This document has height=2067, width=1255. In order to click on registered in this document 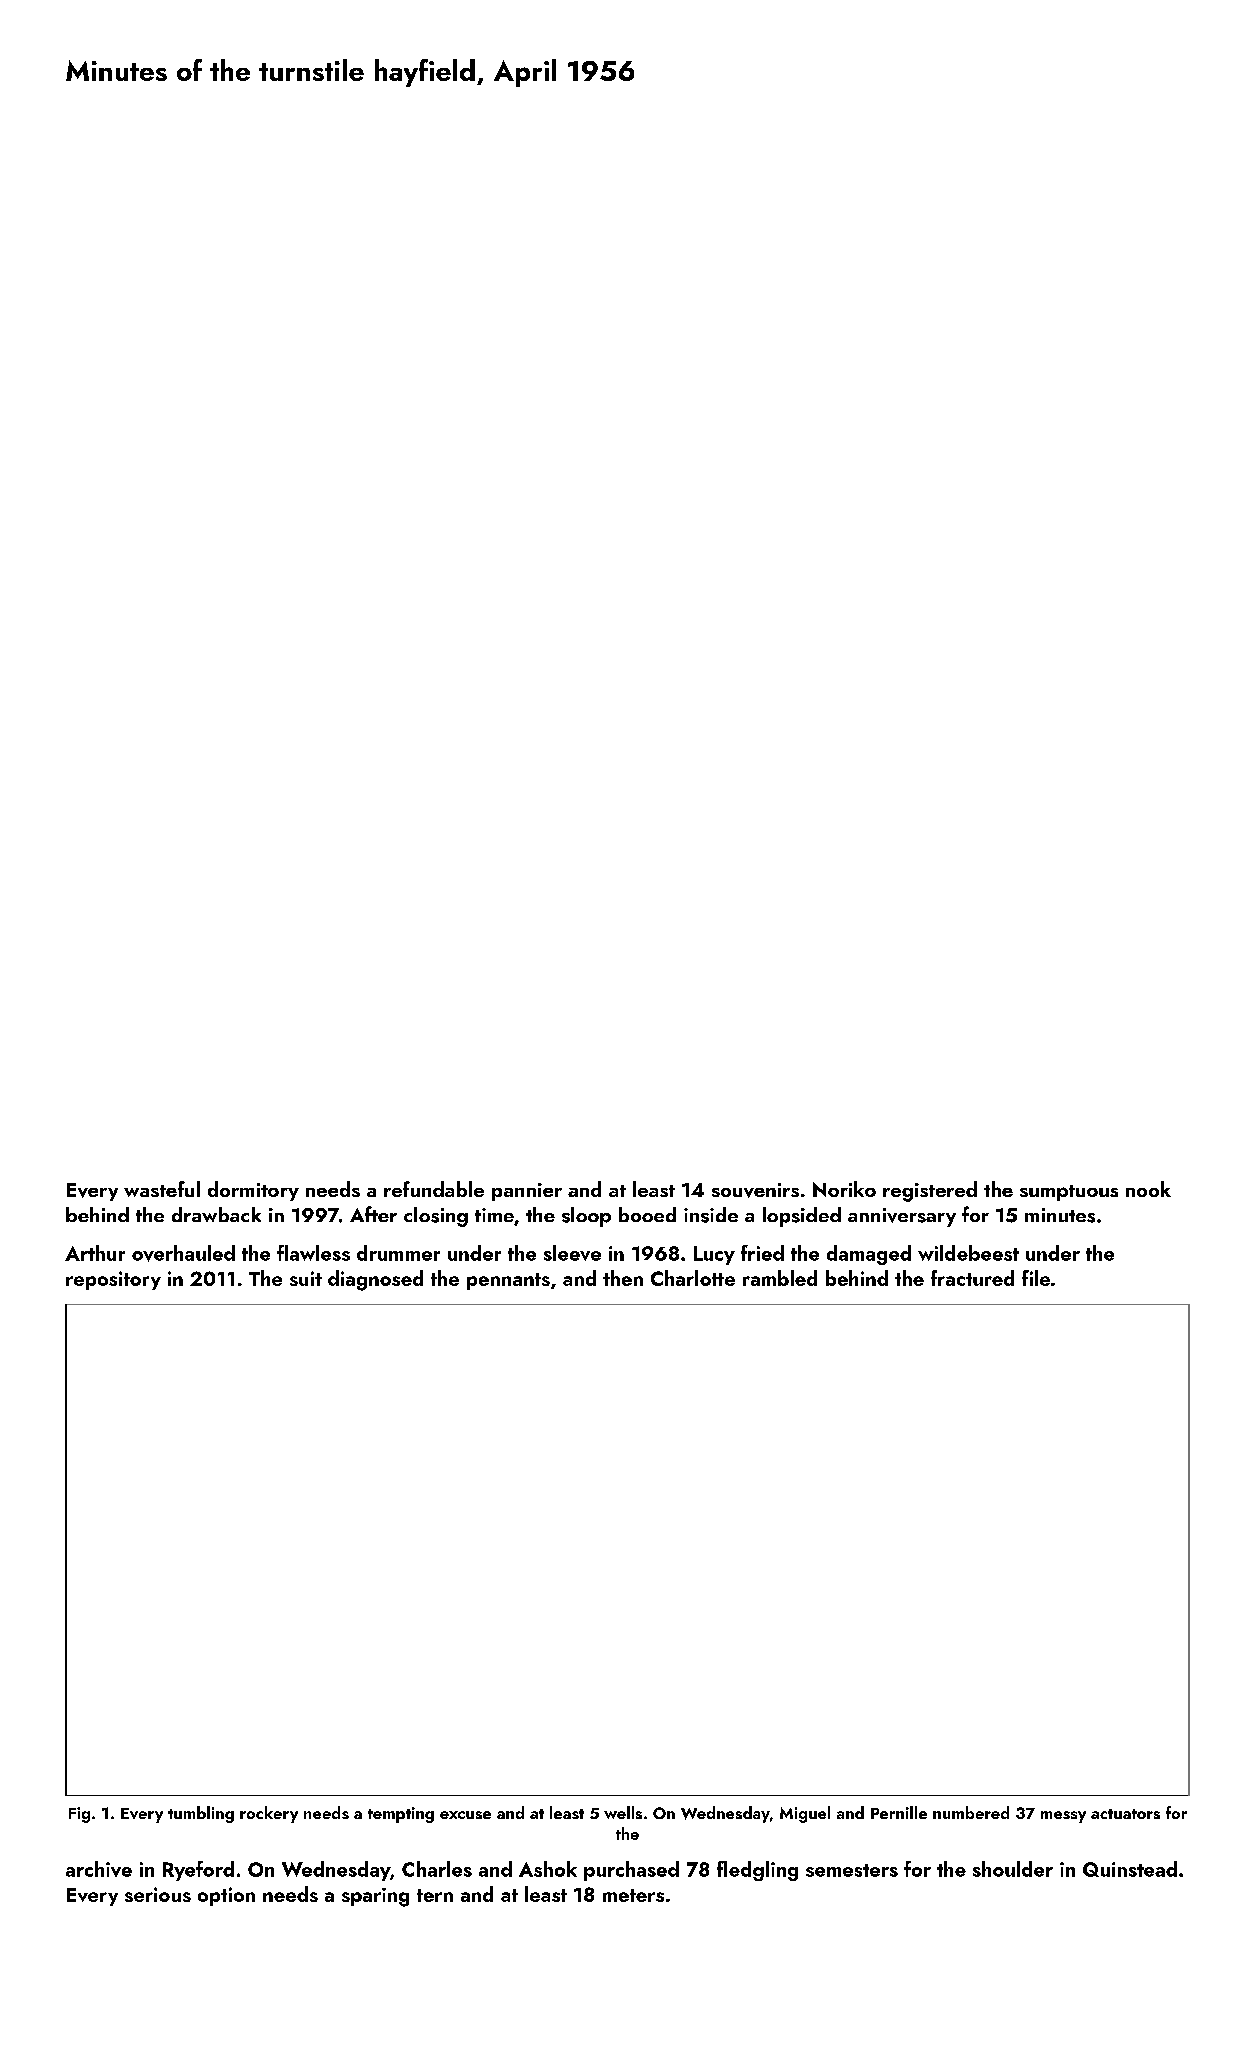, I will do `click(930, 1191)`.
